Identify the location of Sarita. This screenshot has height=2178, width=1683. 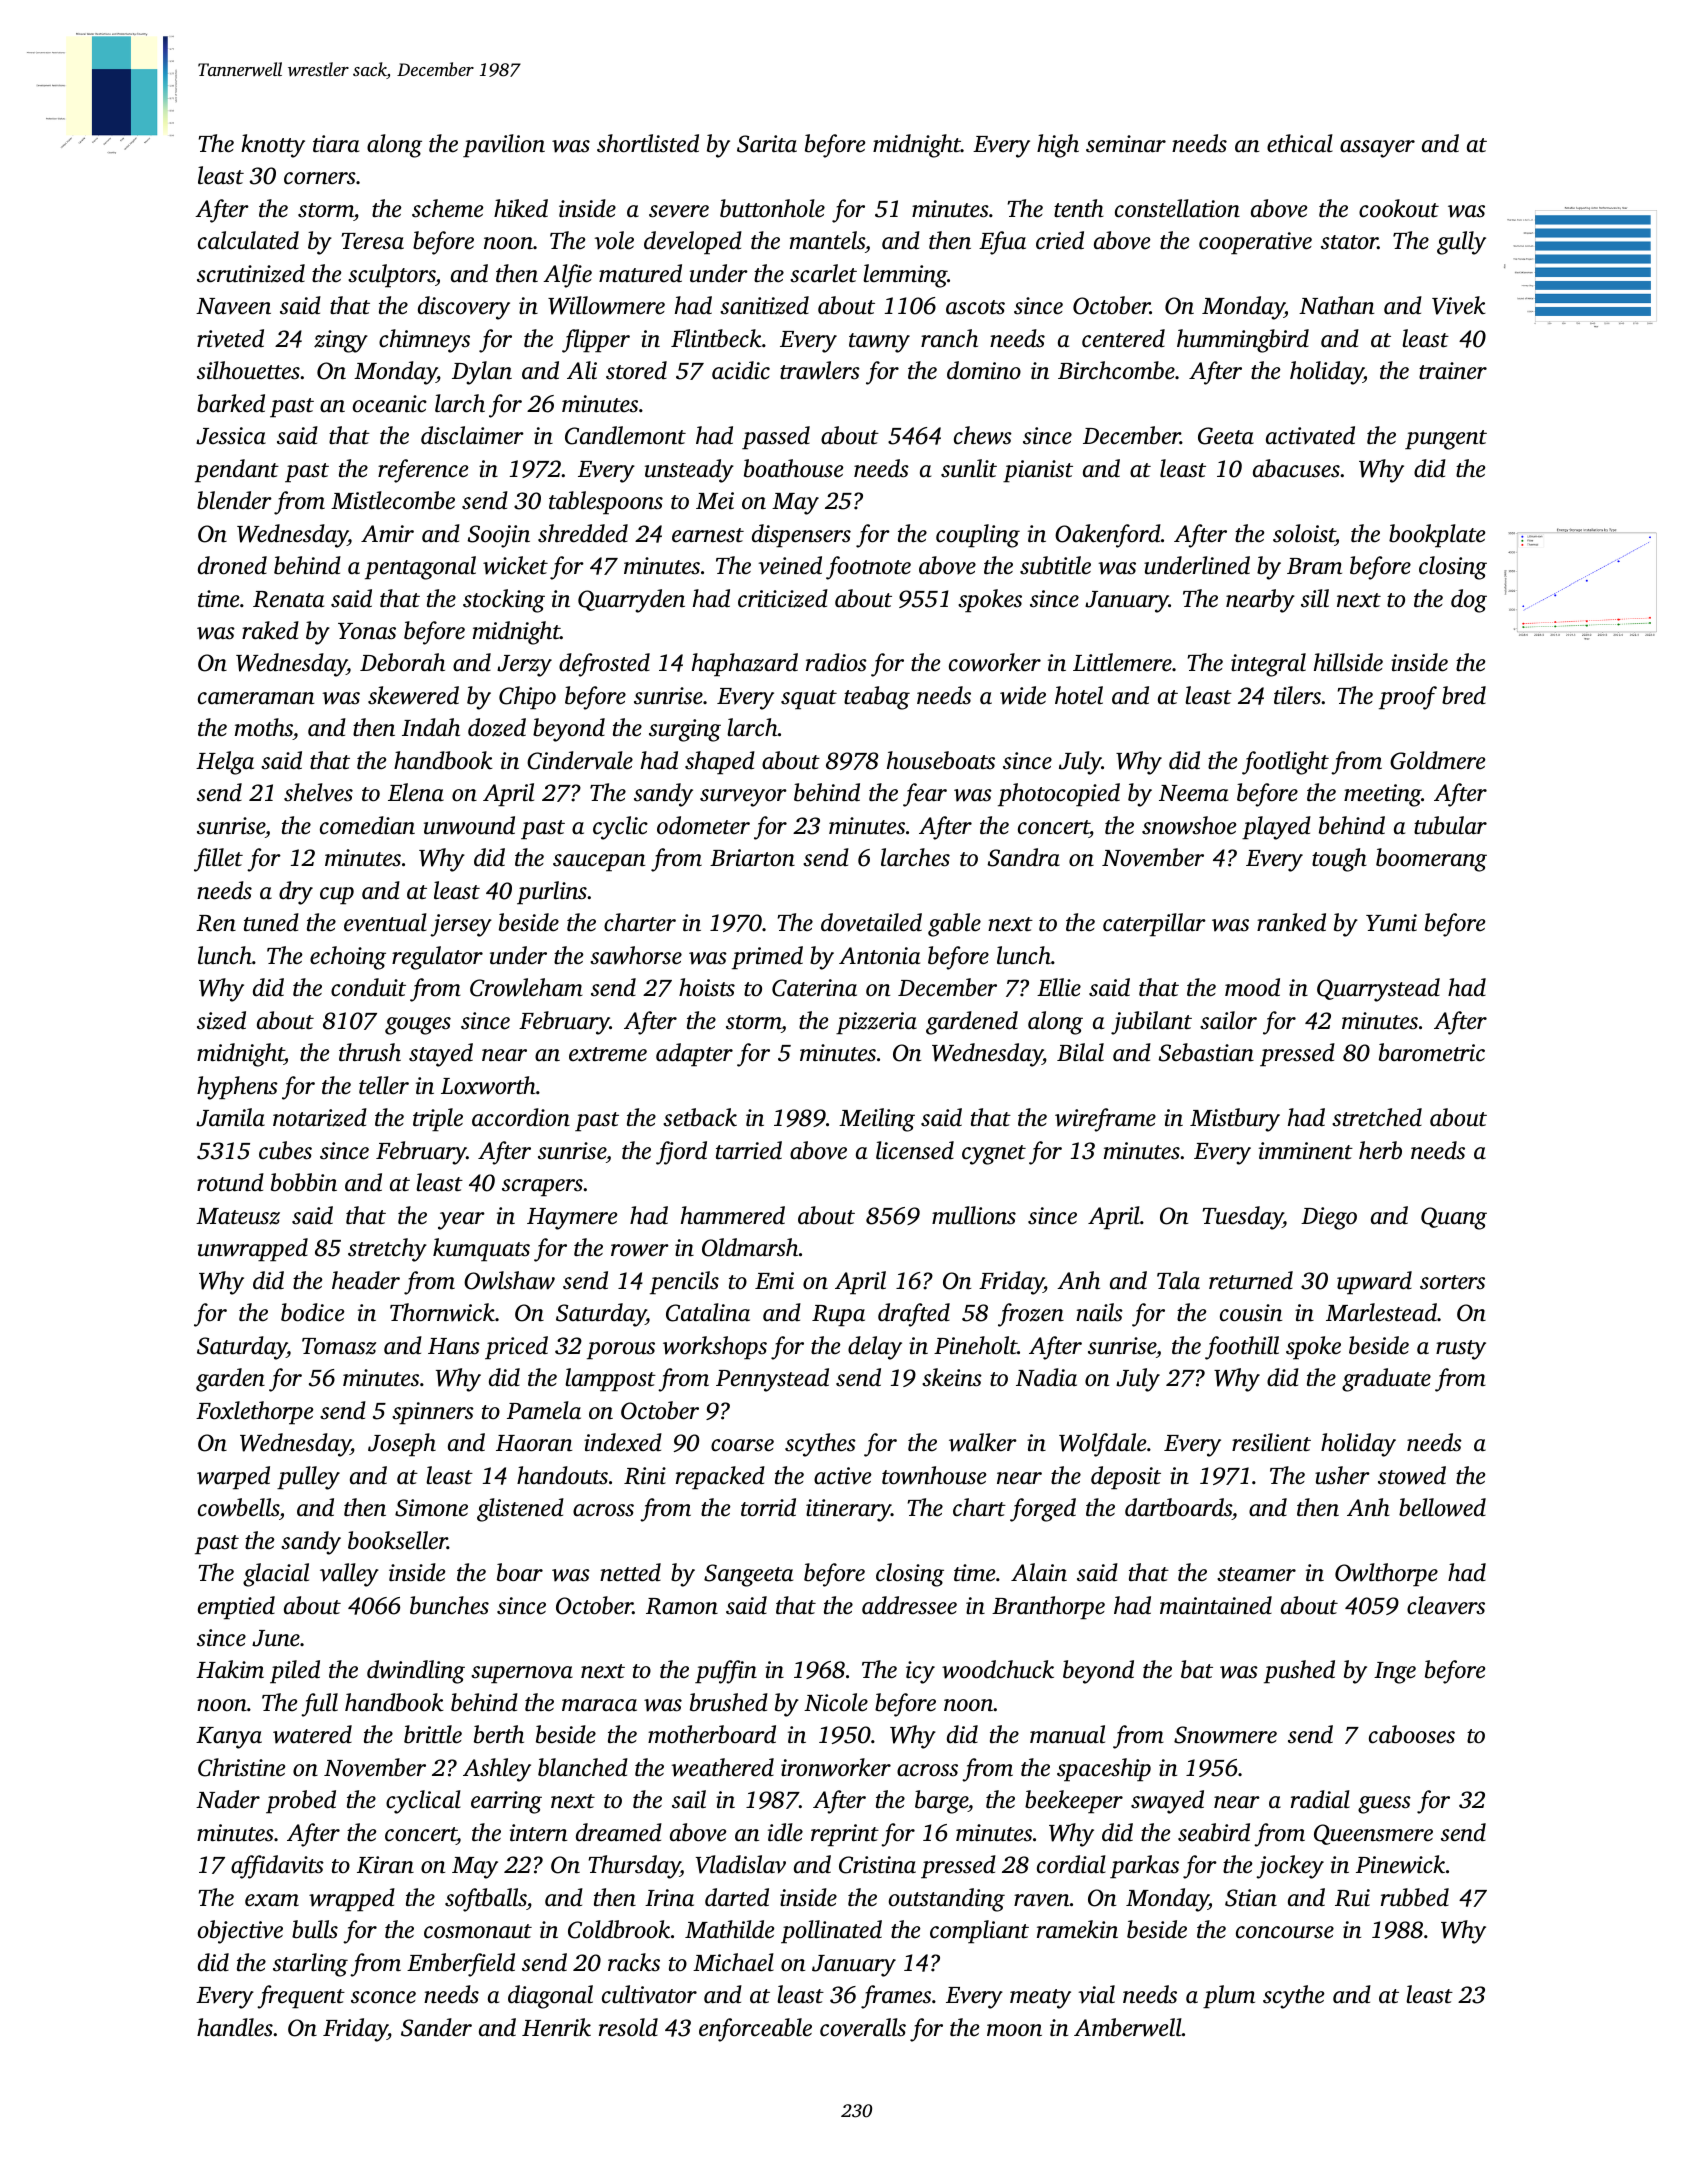
(767, 144).
